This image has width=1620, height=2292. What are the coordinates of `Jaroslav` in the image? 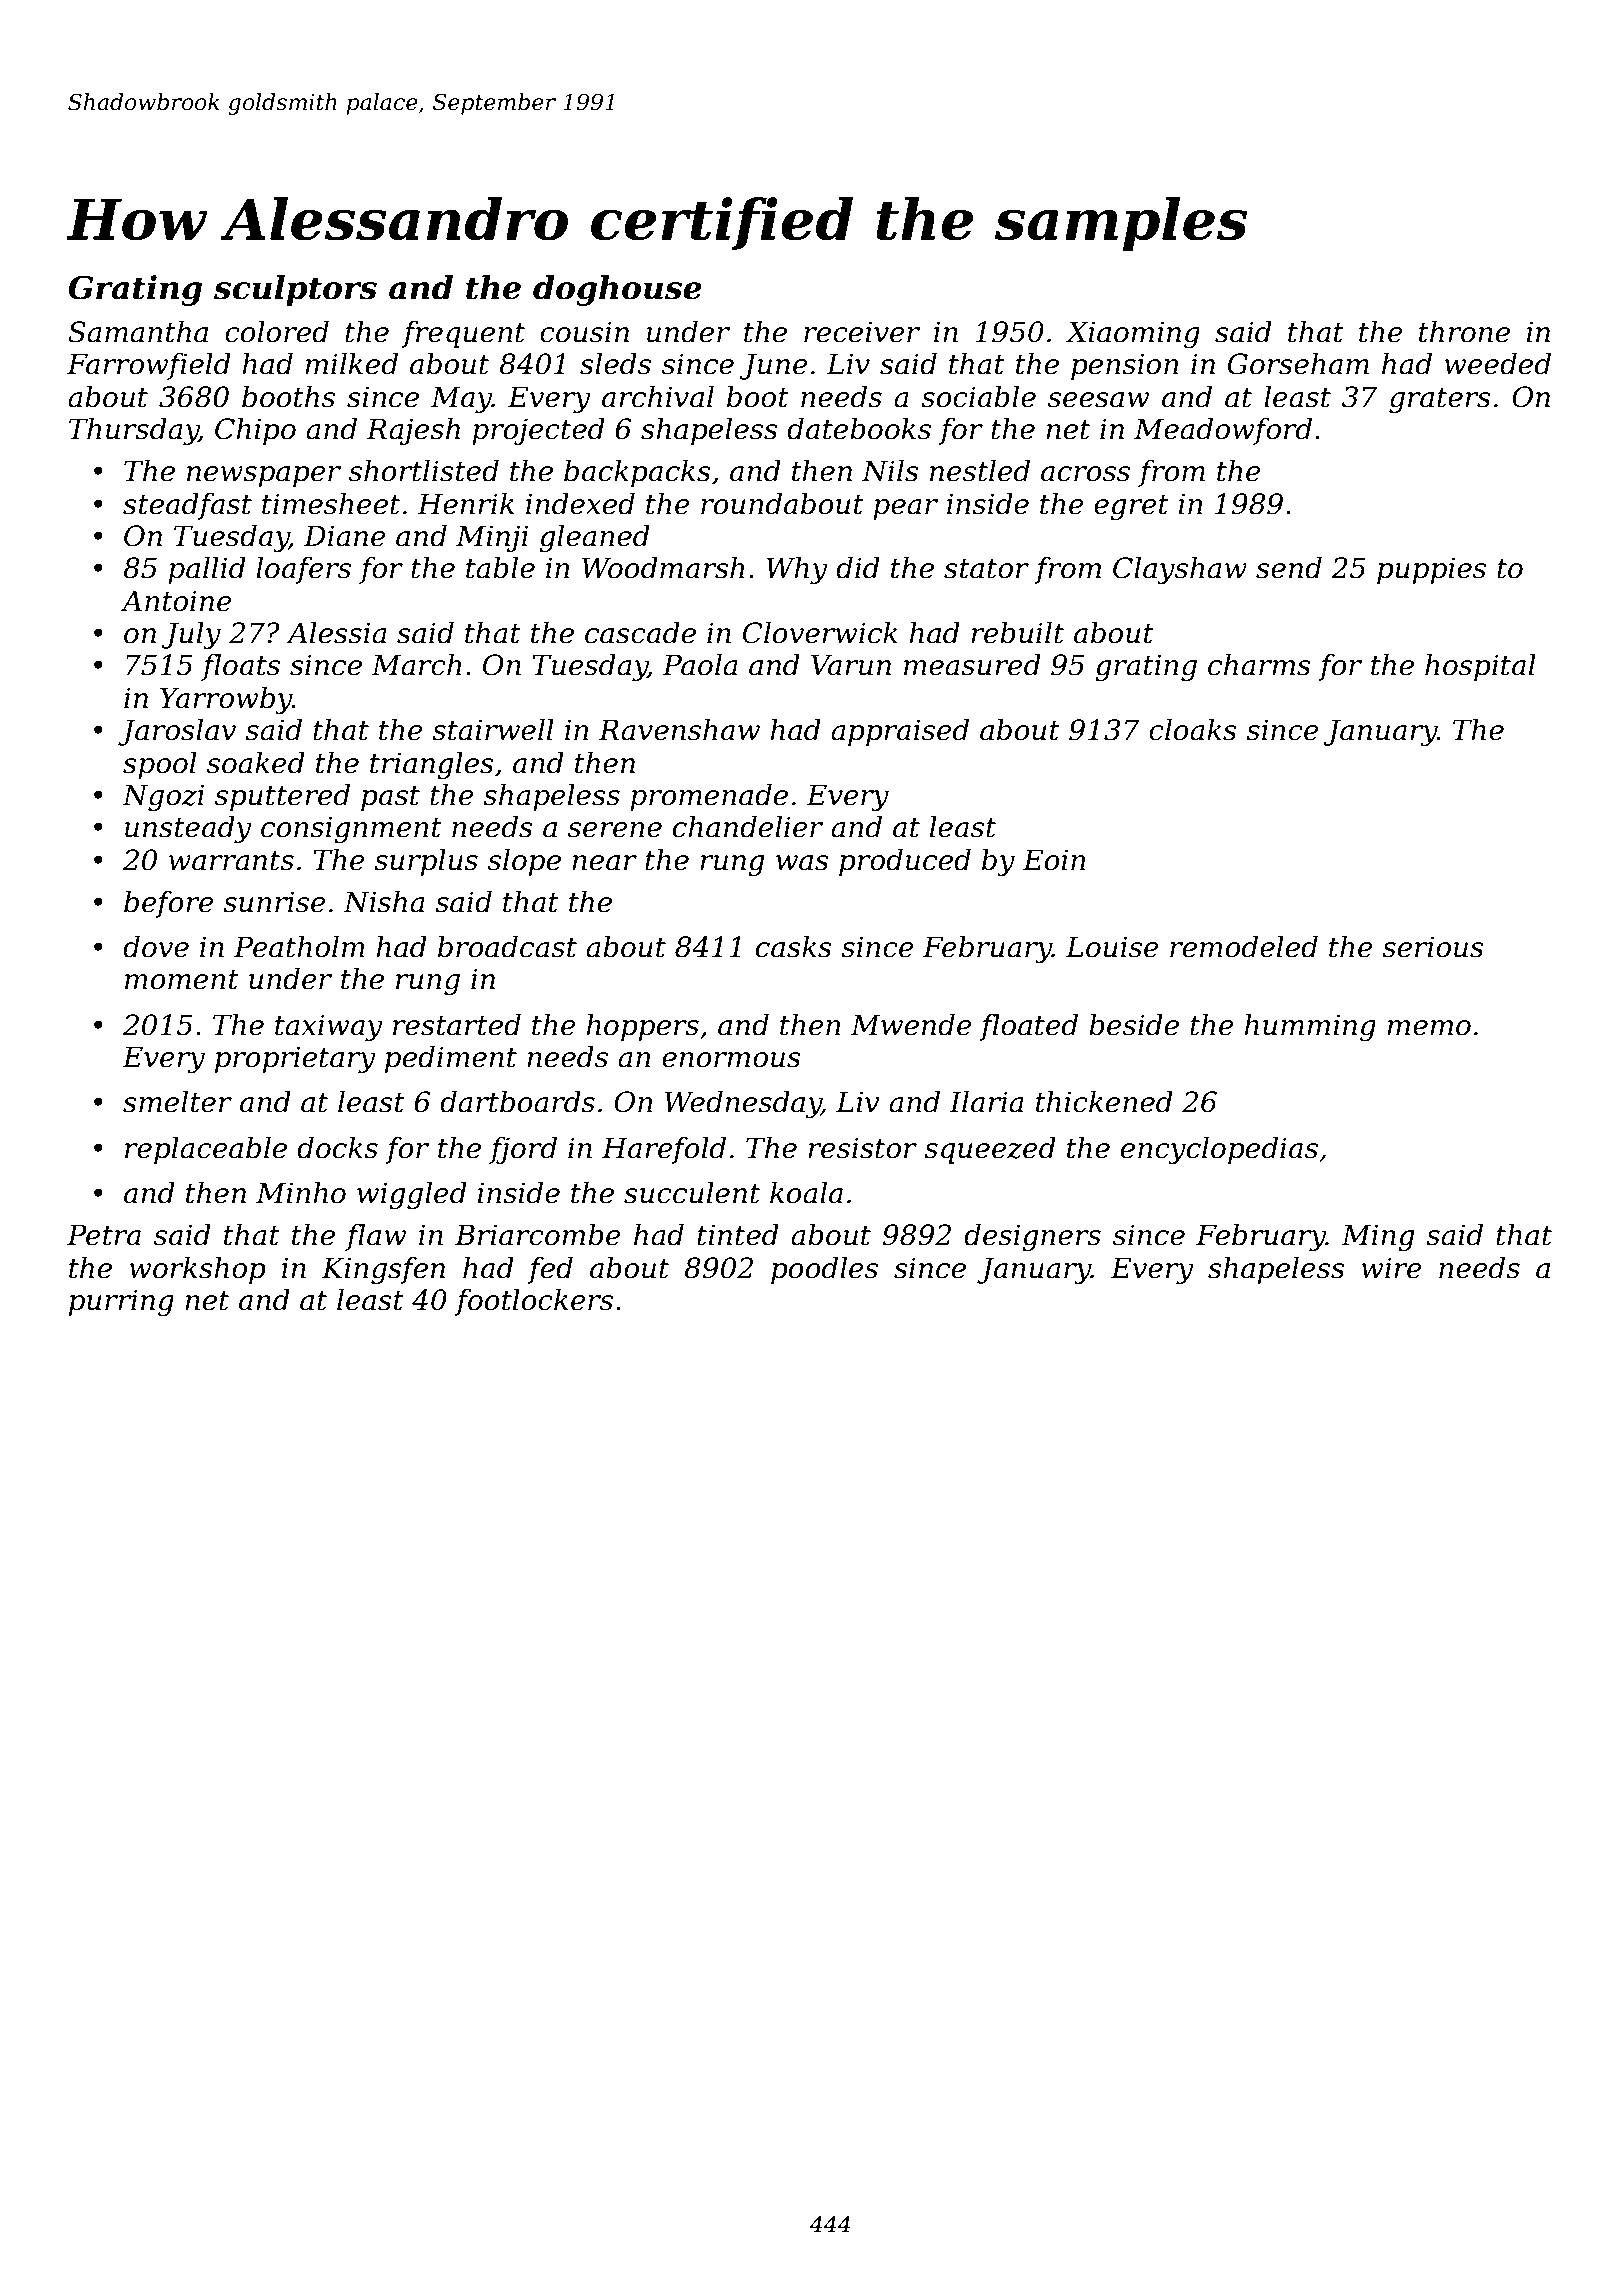 It's located at (177, 732).
